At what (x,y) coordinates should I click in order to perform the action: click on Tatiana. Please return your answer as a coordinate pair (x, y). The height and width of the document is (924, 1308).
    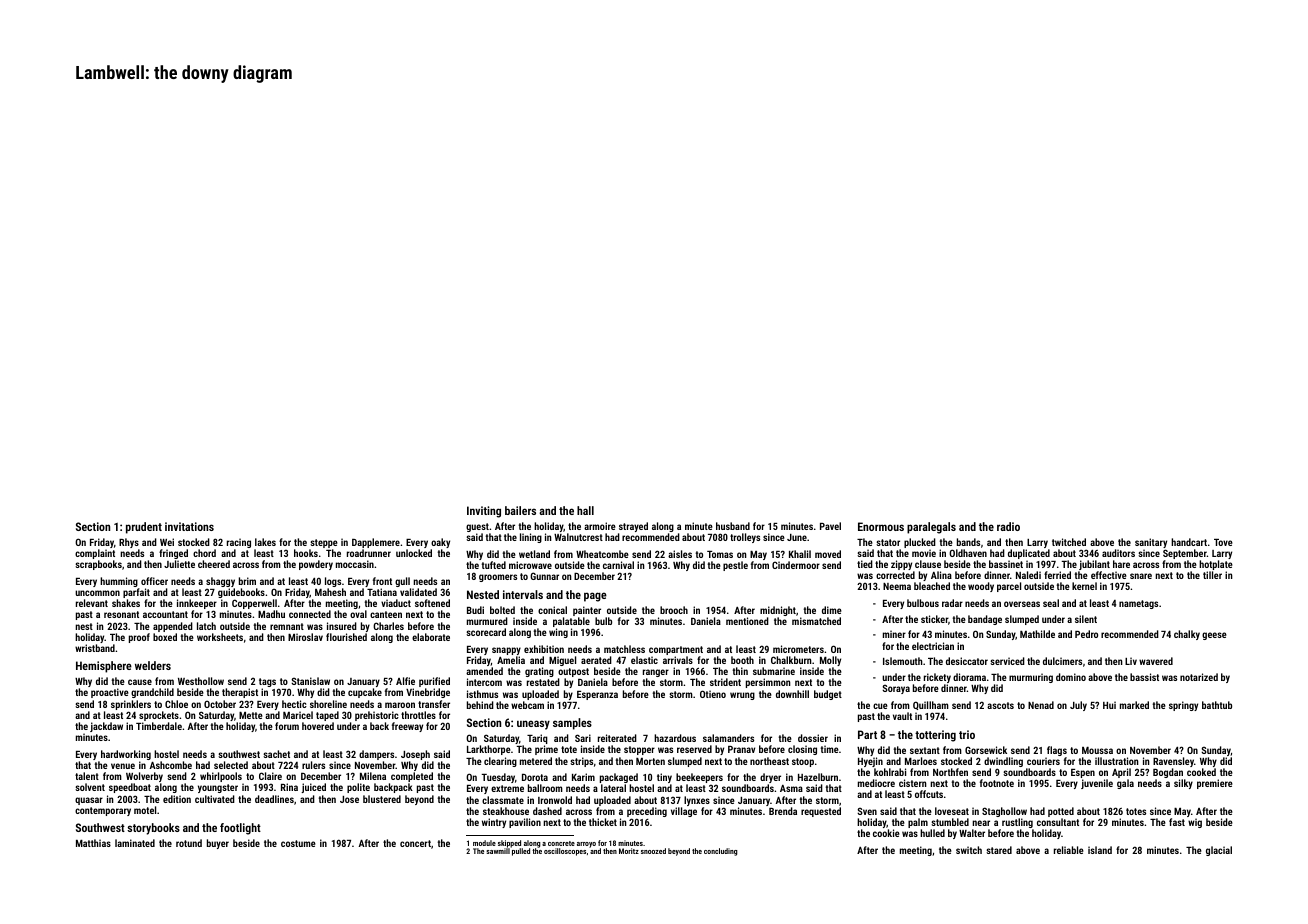
    Looking at the image, I should click on (382, 592).
